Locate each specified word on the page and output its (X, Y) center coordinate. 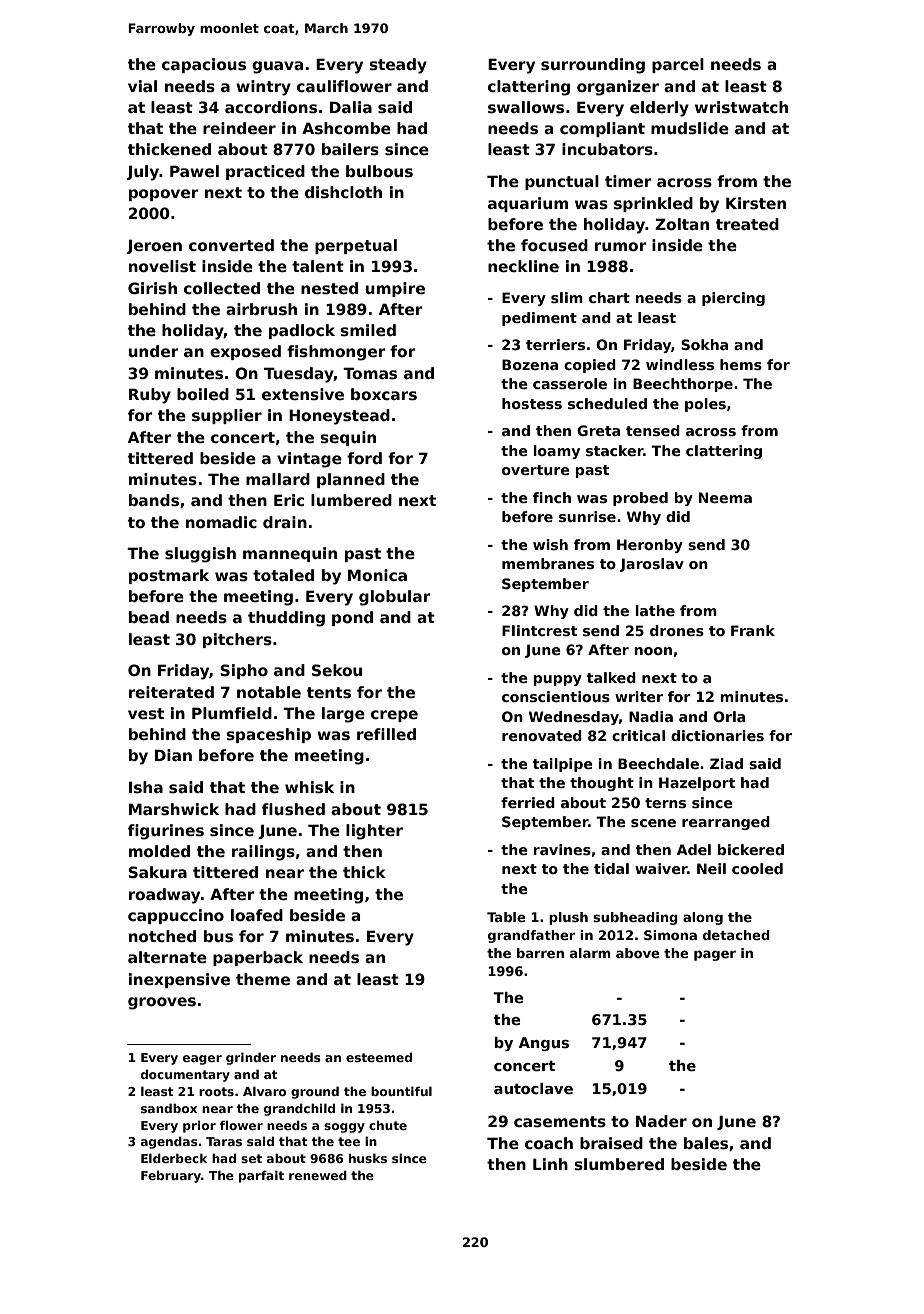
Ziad (726, 763)
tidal (611, 868)
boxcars (384, 394)
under (154, 351)
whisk (309, 787)
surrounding (593, 66)
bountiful (401, 1091)
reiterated (171, 692)
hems (741, 364)
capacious (204, 65)
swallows (526, 107)
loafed (257, 915)
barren (540, 953)
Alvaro (264, 1091)
